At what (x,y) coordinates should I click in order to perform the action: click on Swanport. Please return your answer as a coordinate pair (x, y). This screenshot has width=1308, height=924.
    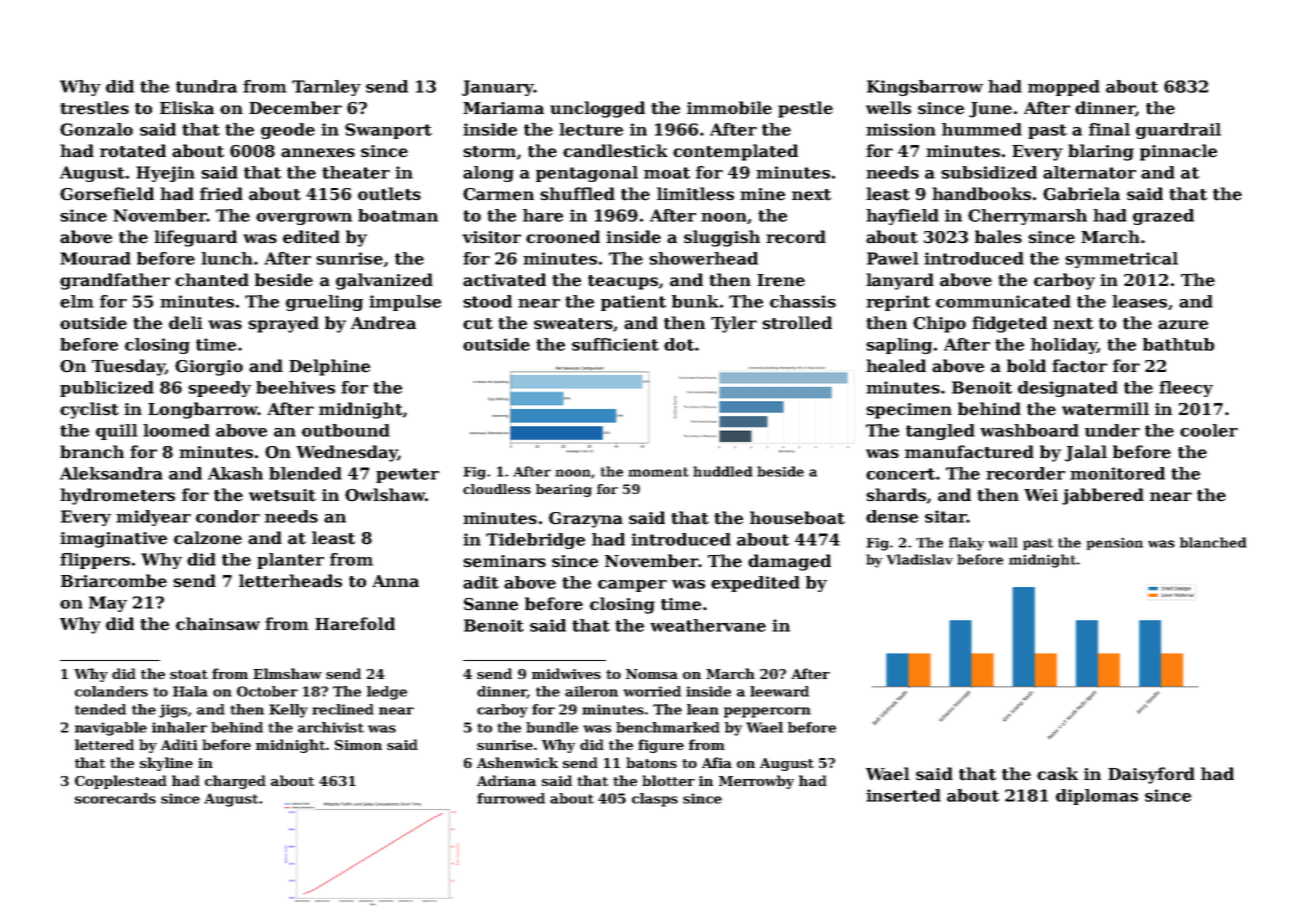
    Looking at the image, I should click on (388, 131).
